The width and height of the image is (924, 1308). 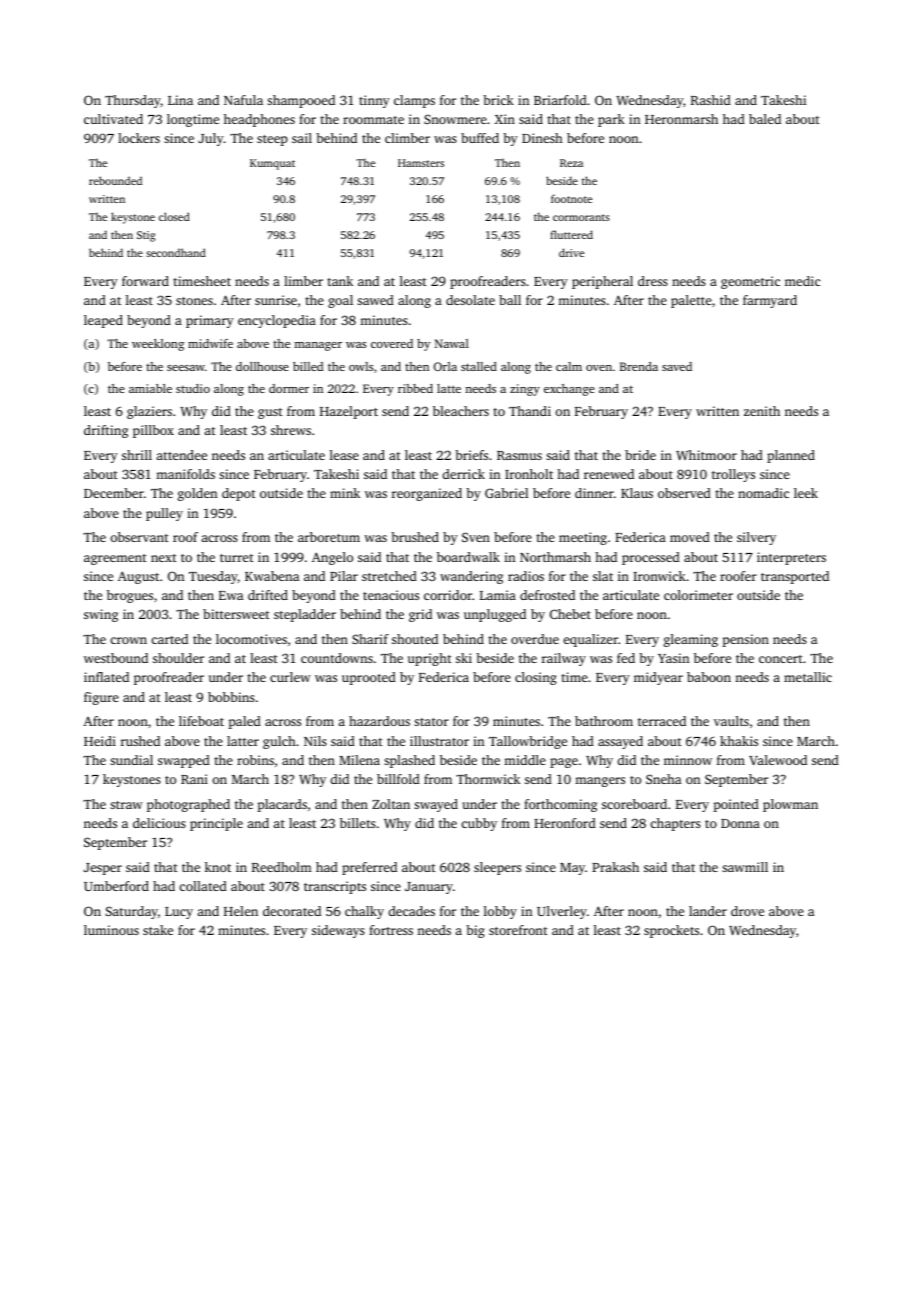 What do you see at coordinates (116, 886) in the image?
I see `Umberford` at bounding box center [116, 886].
